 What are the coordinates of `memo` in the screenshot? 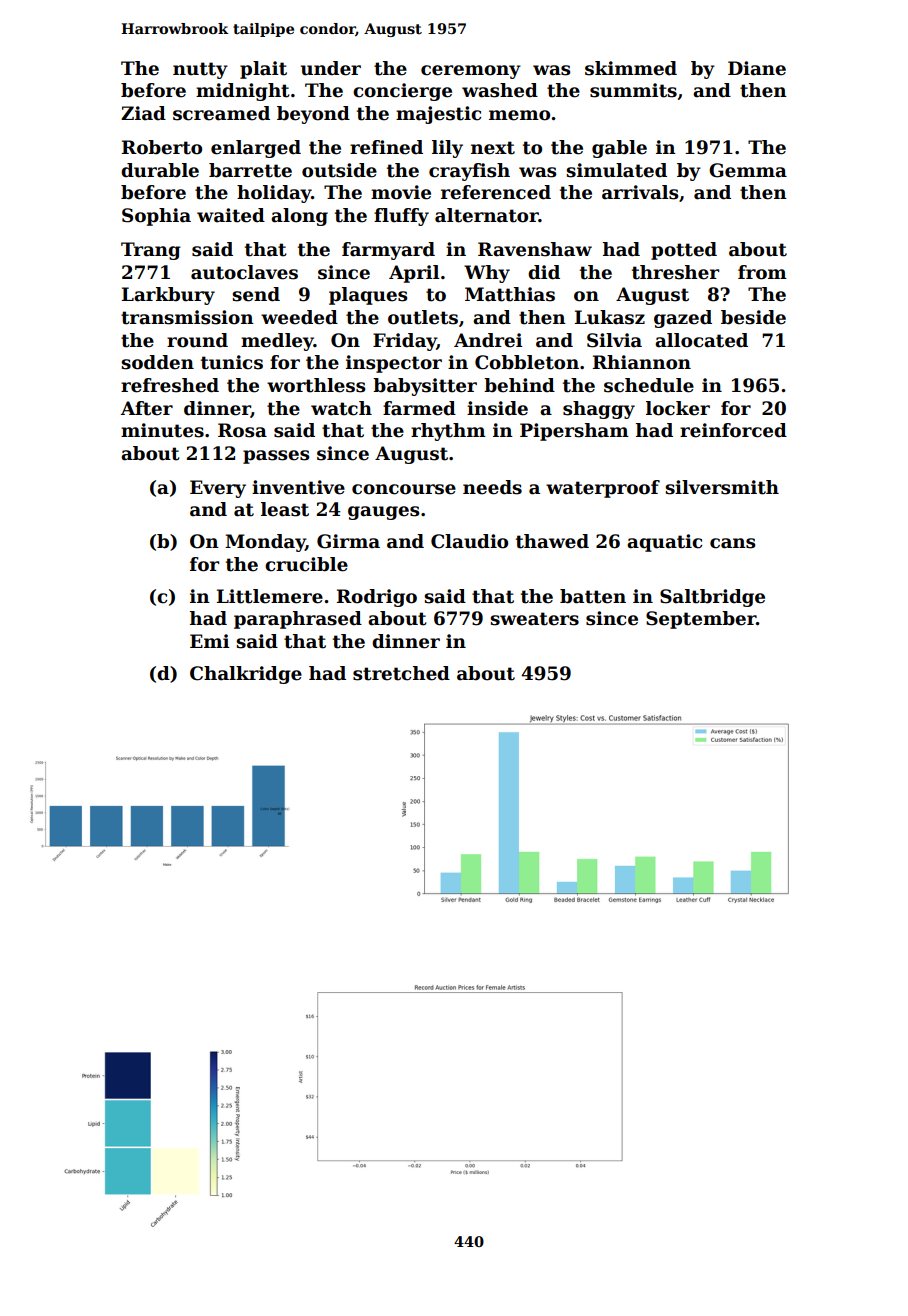 It's located at (519, 115).
